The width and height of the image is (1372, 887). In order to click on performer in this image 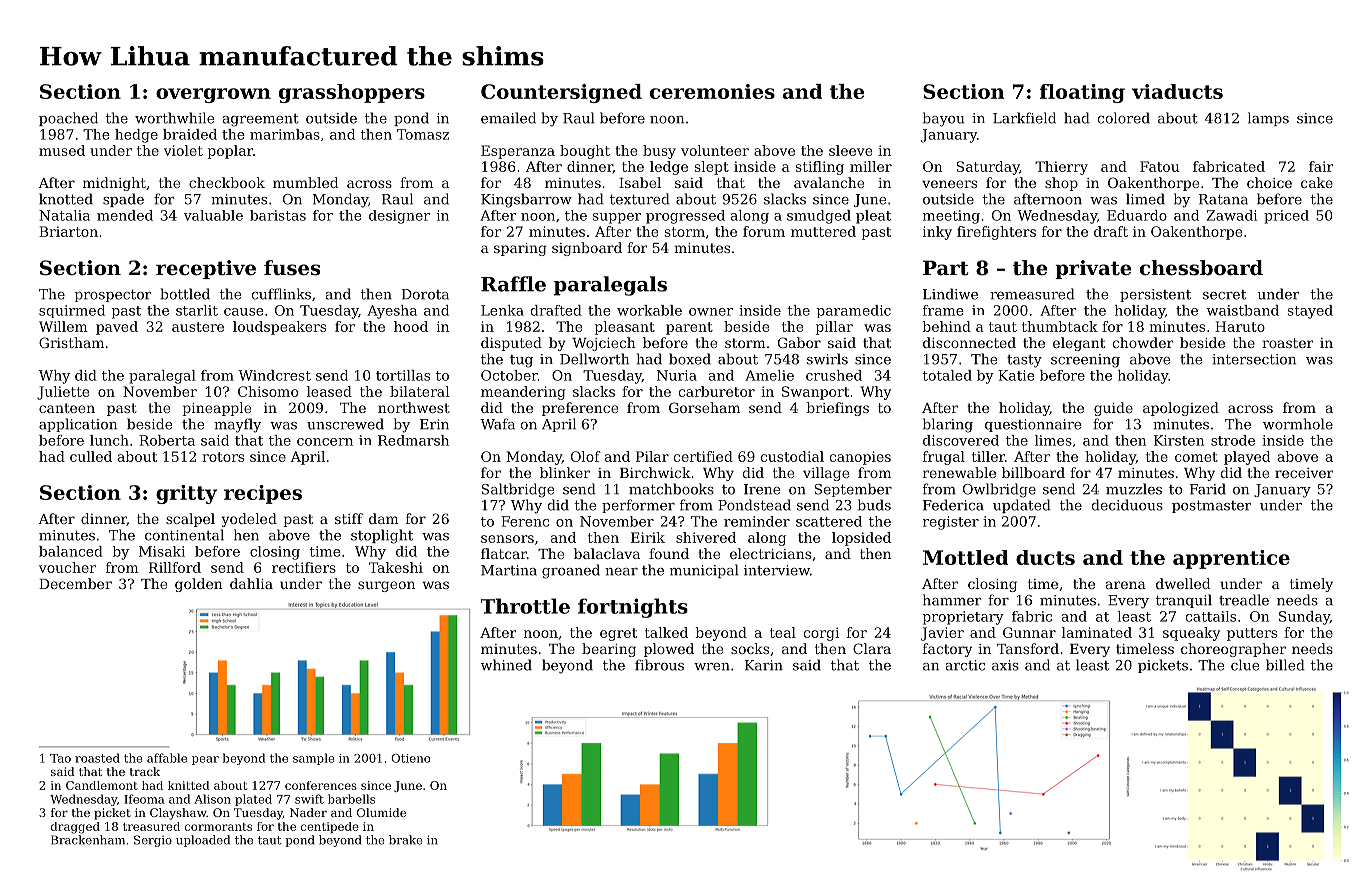, I will do `click(638, 506)`.
